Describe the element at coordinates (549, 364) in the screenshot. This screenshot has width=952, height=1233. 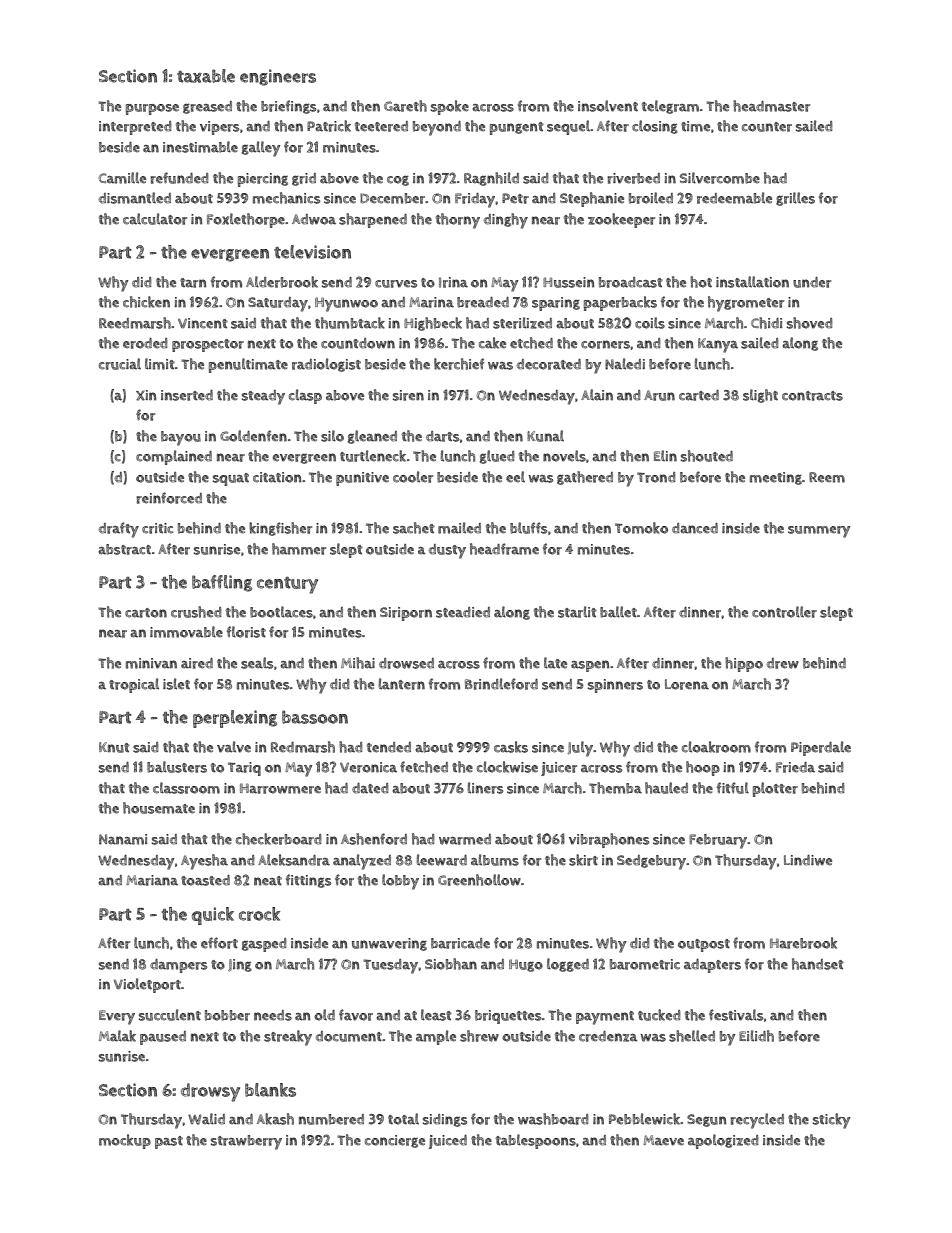
I see `decorated` at that location.
